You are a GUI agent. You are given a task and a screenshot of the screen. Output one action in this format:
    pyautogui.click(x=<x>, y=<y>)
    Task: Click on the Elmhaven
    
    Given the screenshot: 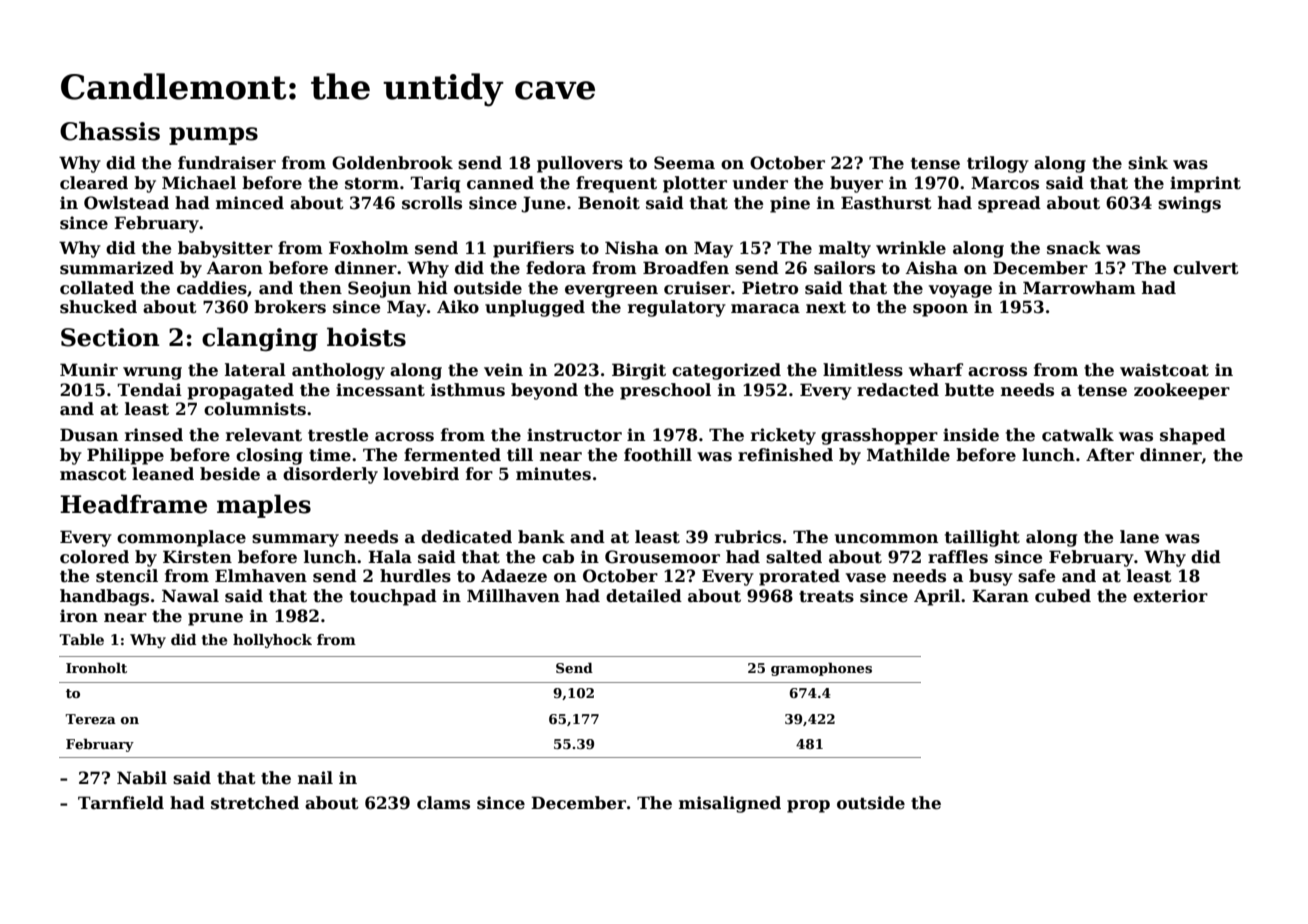 What is the action you would take?
    pyautogui.click(x=261, y=576)
